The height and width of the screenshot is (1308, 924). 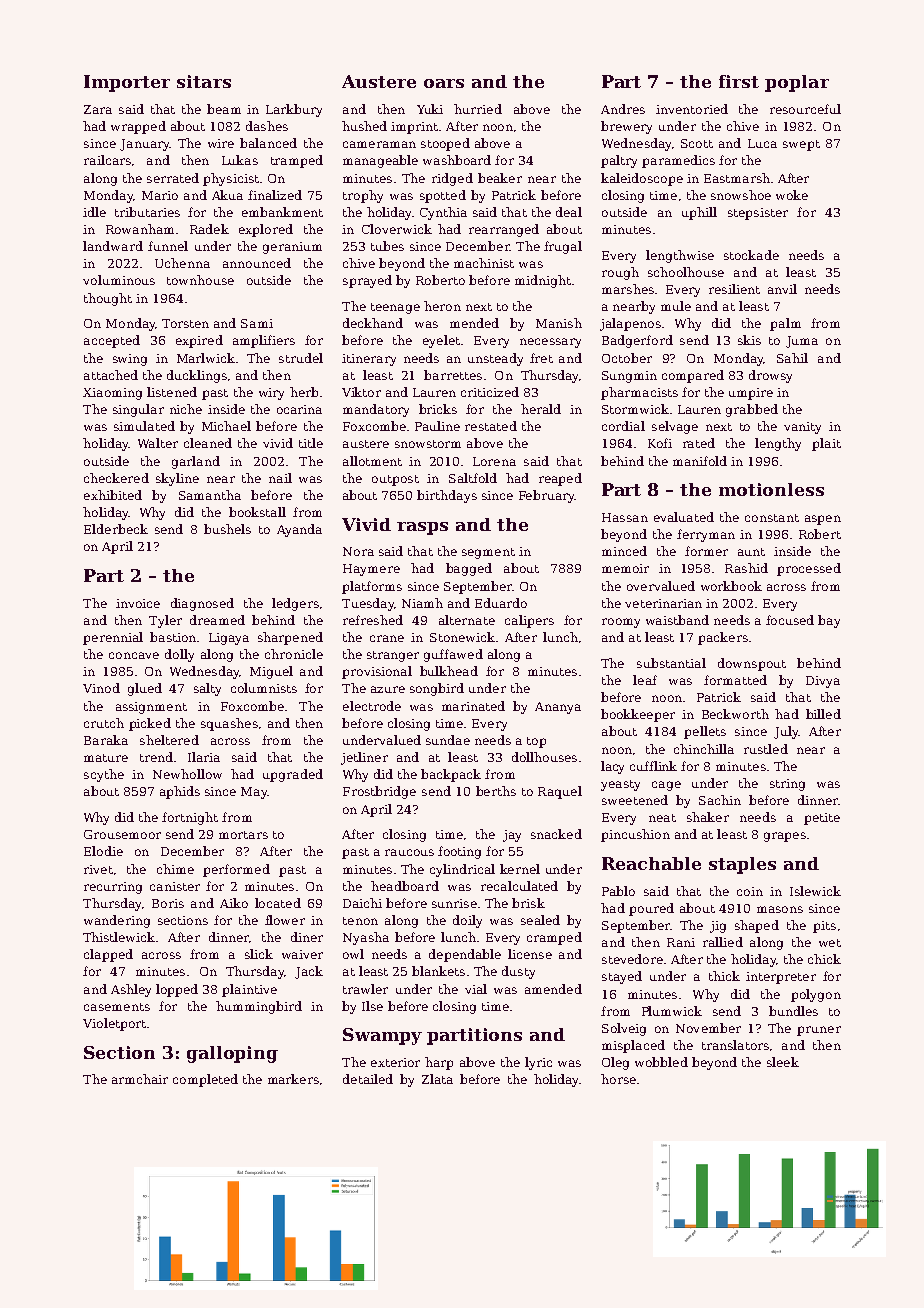 What do you see at coordinates (373, 620) in the screenshot?
I see `refreshed` at bounding box center [373, 620].
